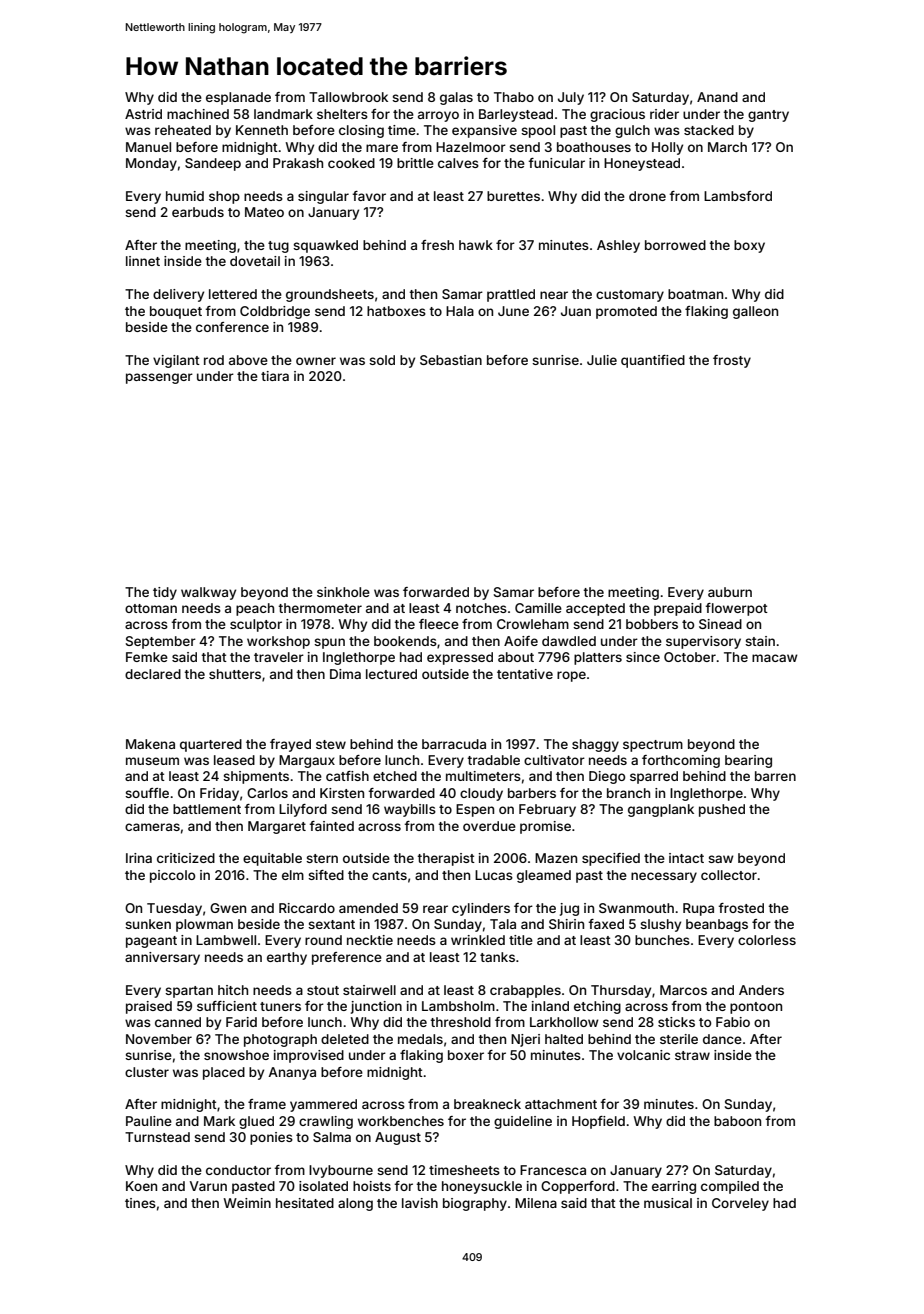 The height and width of the screenshot is (1314, 924). I want to click on favor, so click(369, 196).
